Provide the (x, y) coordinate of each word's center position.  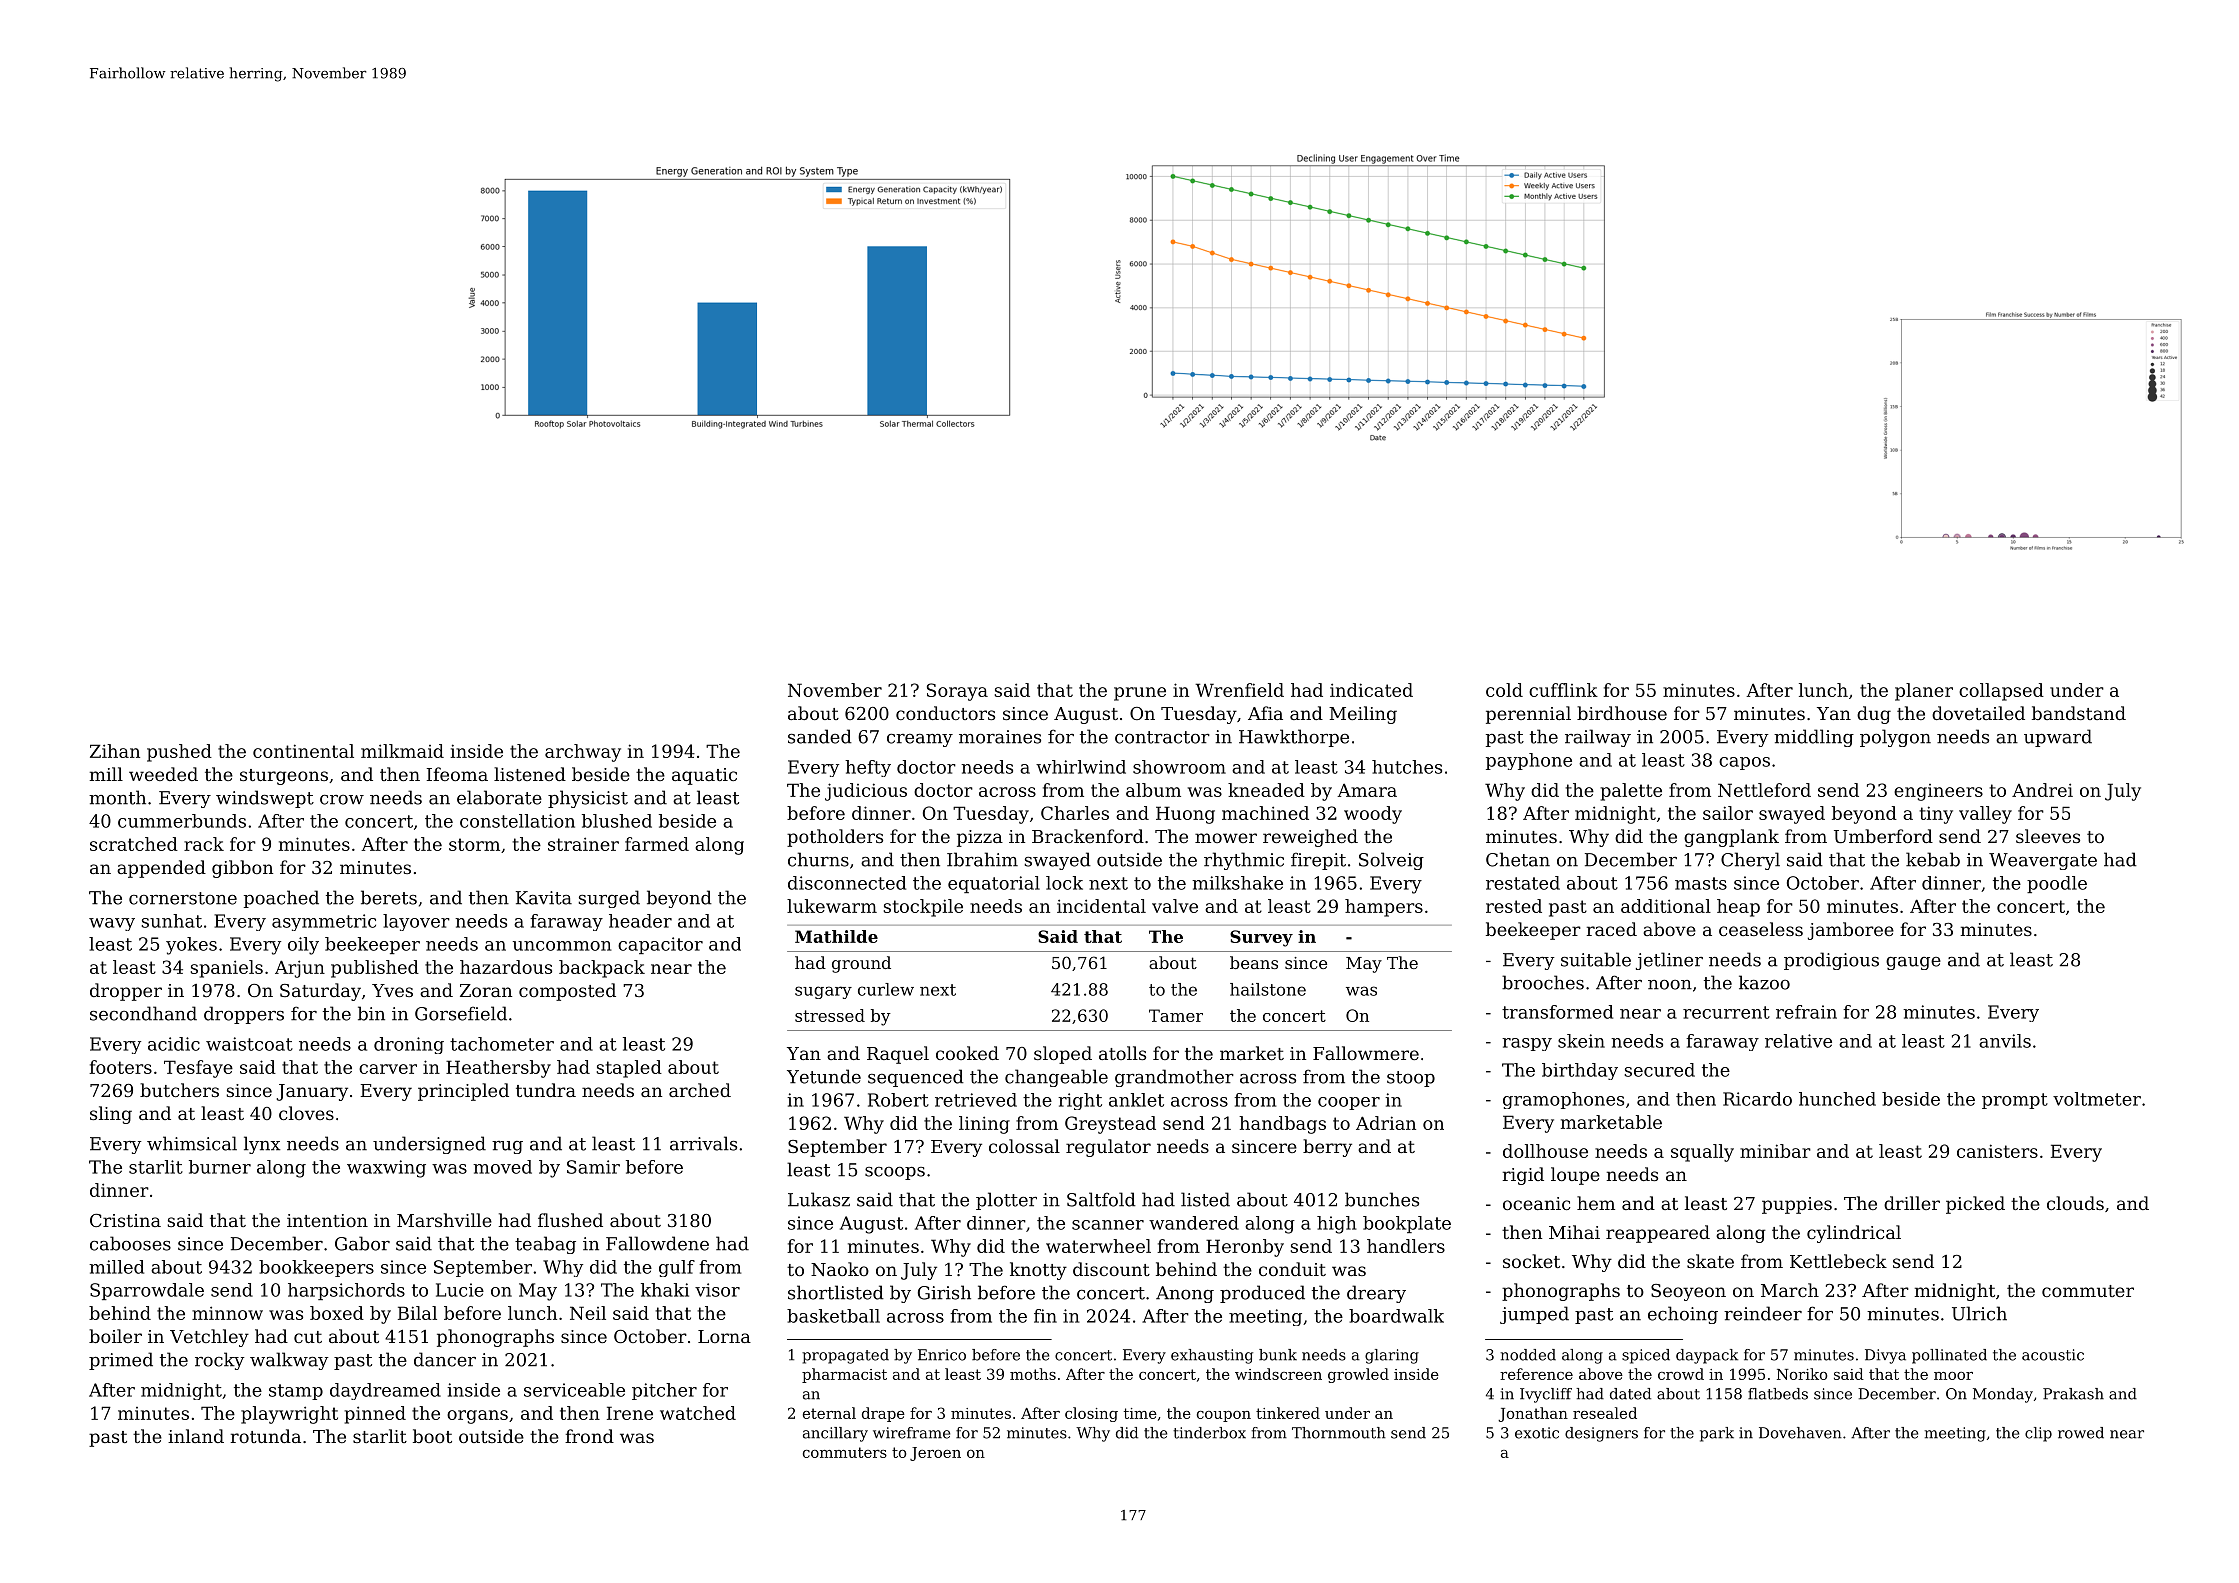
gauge (1913, 963)
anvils (2005, 1041)
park (1717, 1434)
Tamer (1176, 1015)
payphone (1529, 761)
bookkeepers (316, 1268)
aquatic (704, 776)
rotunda (266, 1436)
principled (463, 1092)
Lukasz (819, 1199)
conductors (945, 713)
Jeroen (935, 1454)
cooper (1349, 1103)
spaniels (226, 969)
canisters (1997, 1151)
